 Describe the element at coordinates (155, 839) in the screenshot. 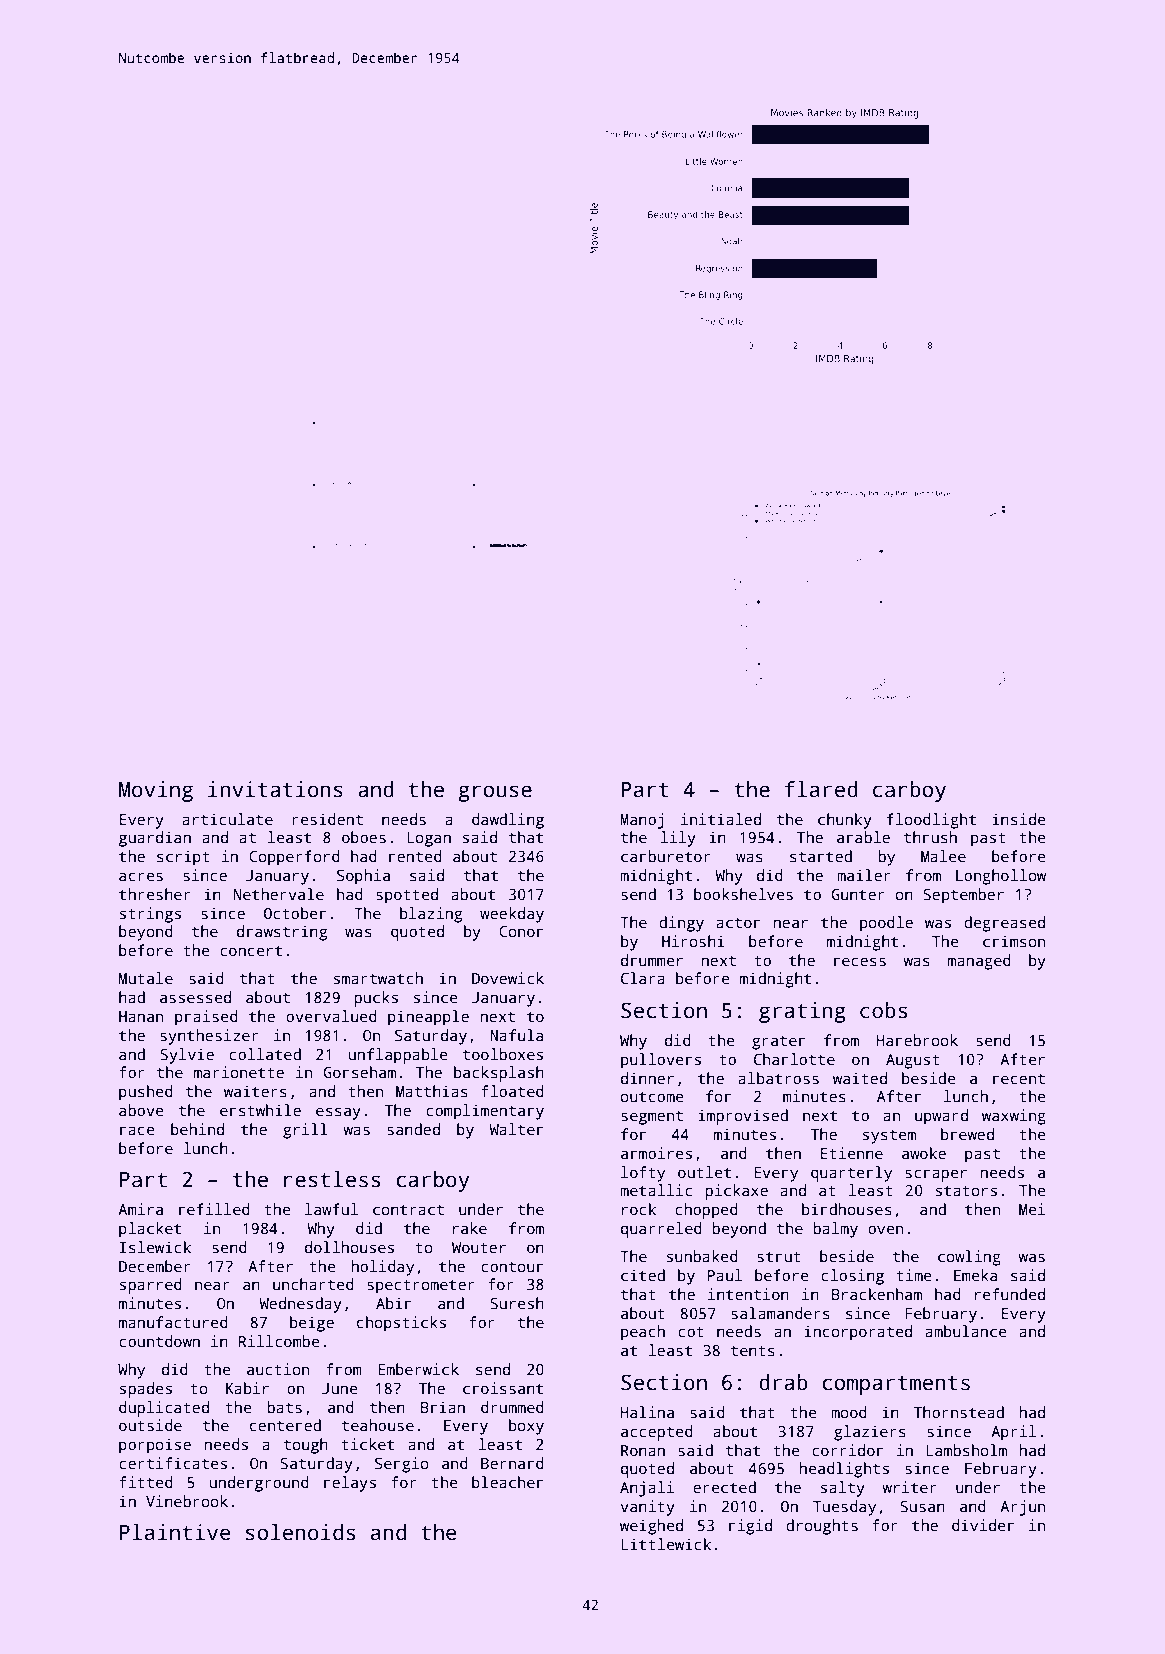

I see `guardian` at that location.
